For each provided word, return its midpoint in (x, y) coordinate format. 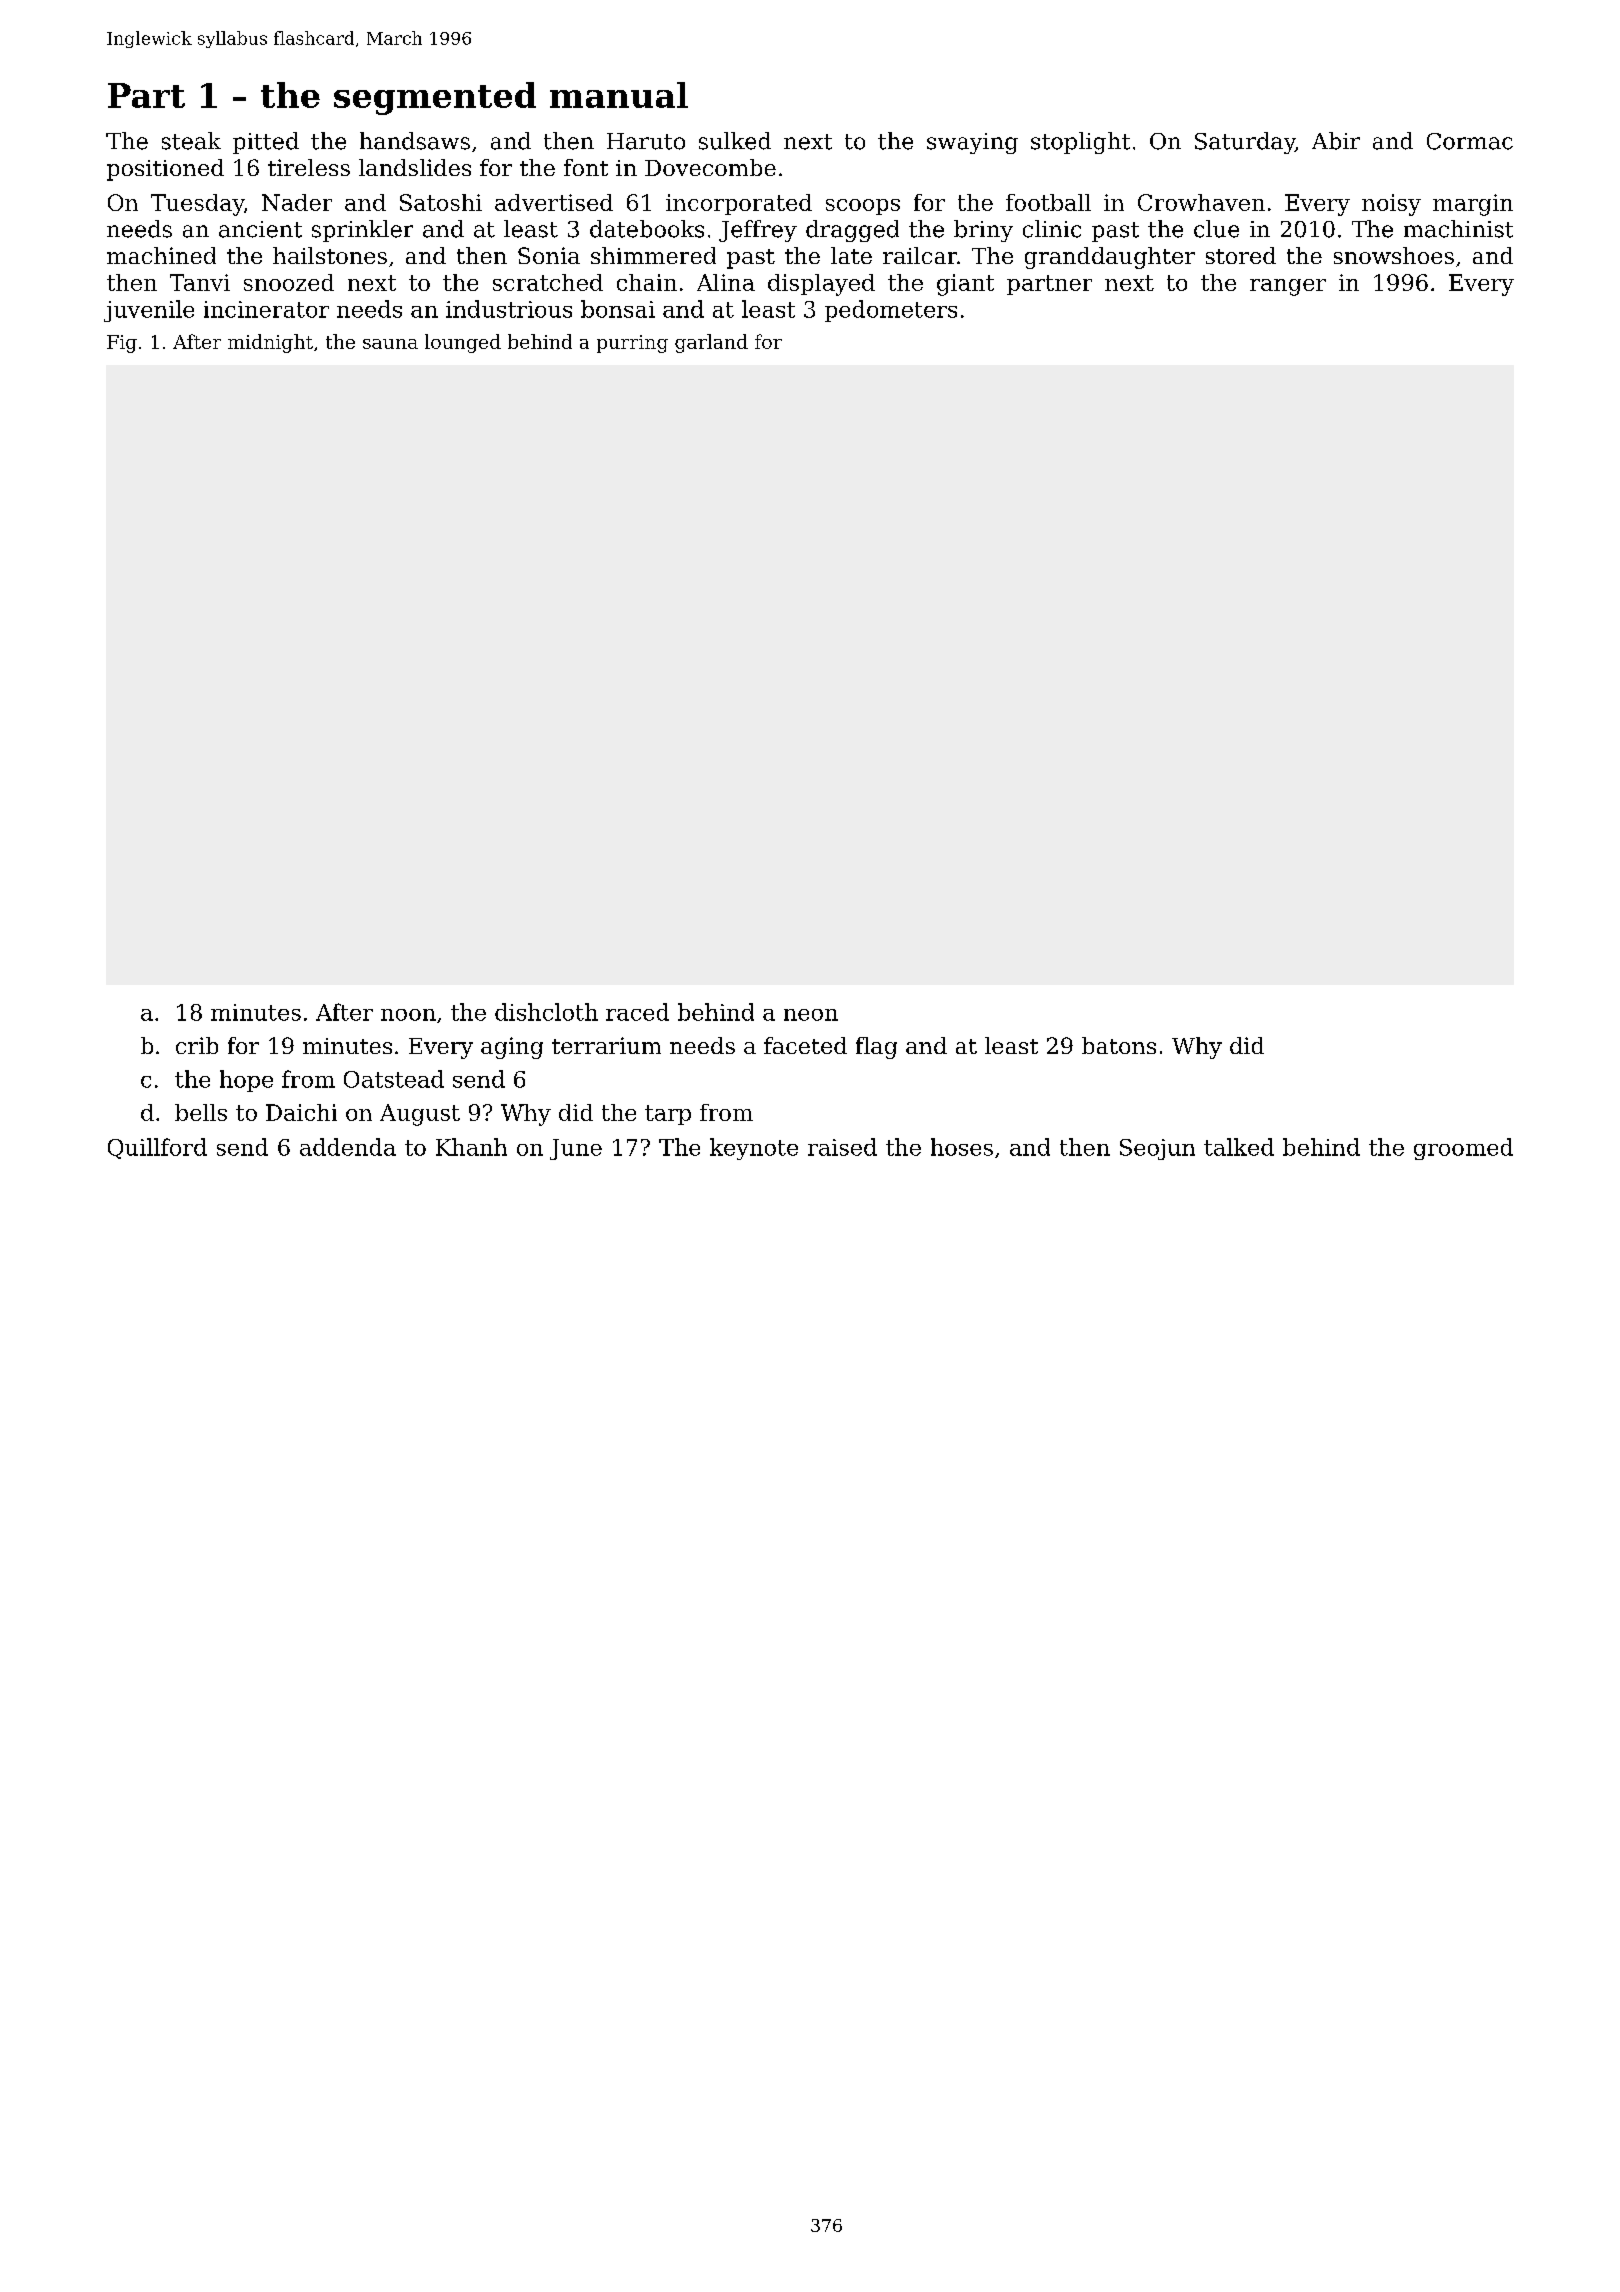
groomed (1463, 1149)
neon (811, 1015)
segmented (435, 98)
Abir (1336, 141)
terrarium (606, 1045)
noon (408, 1015)
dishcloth (546, 1012)
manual (619, 95)
